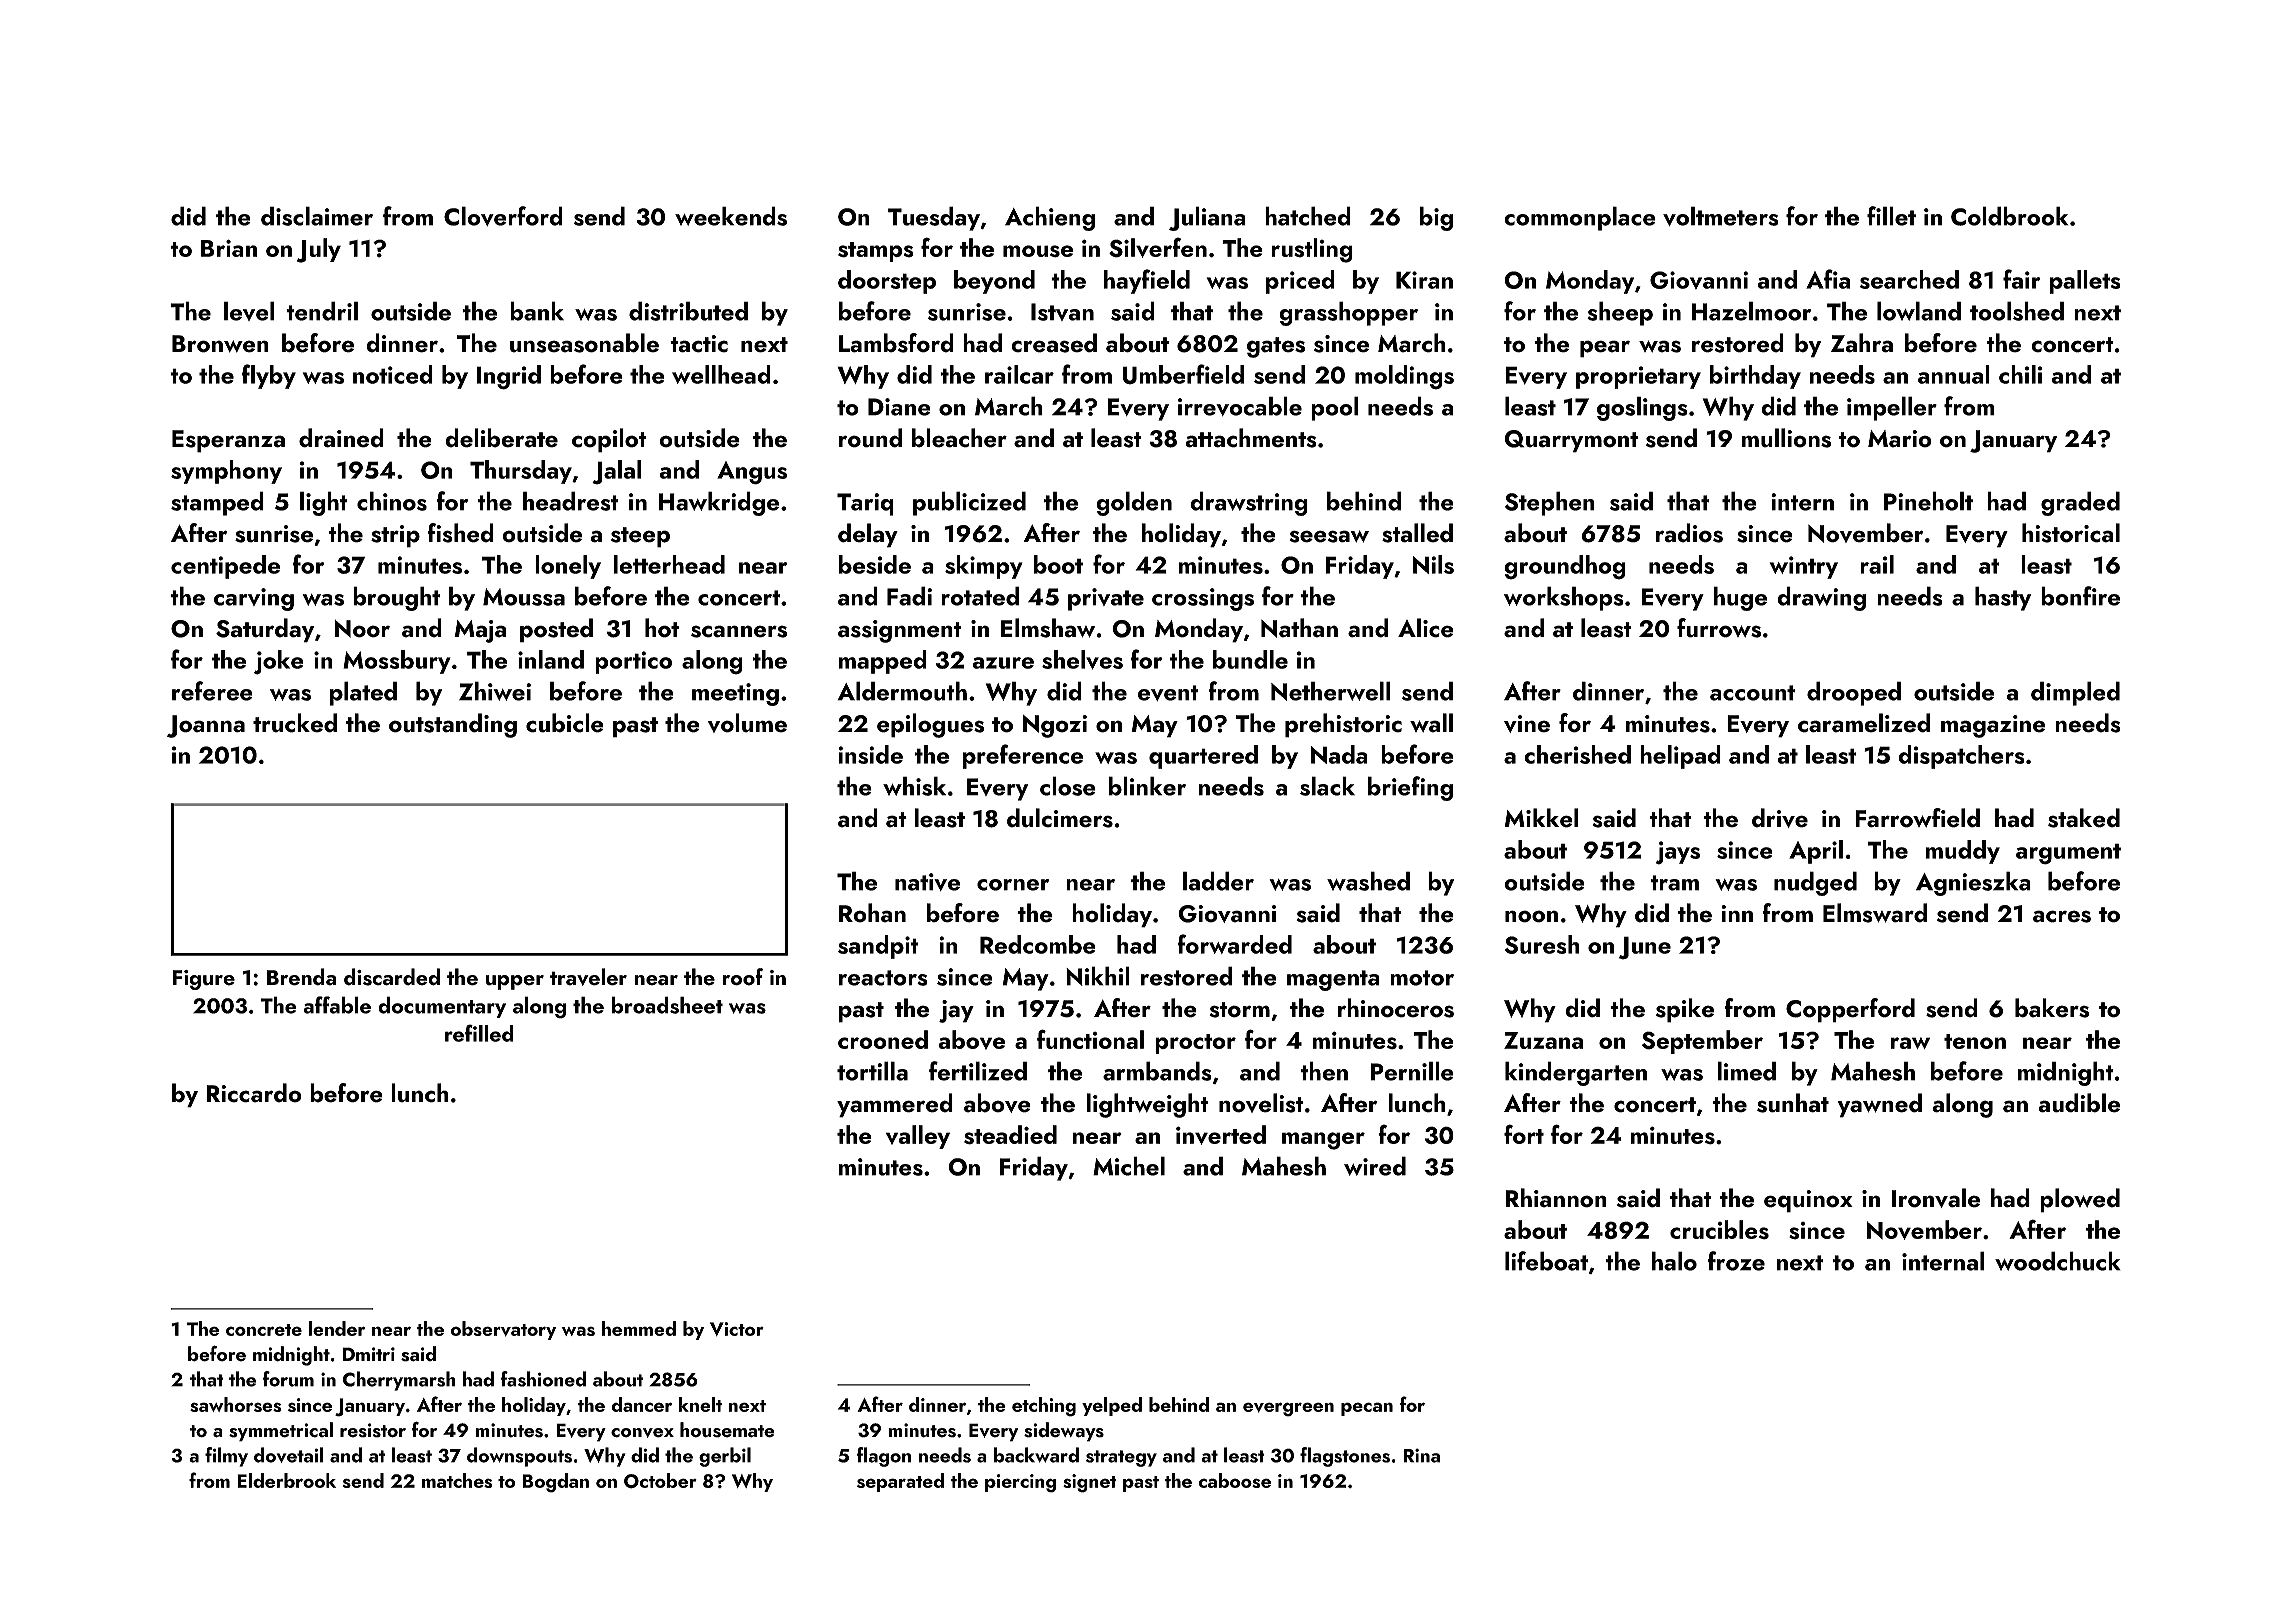 The image size is (2292, 1620). I want to click on Tuesday, so click(934, 218).
